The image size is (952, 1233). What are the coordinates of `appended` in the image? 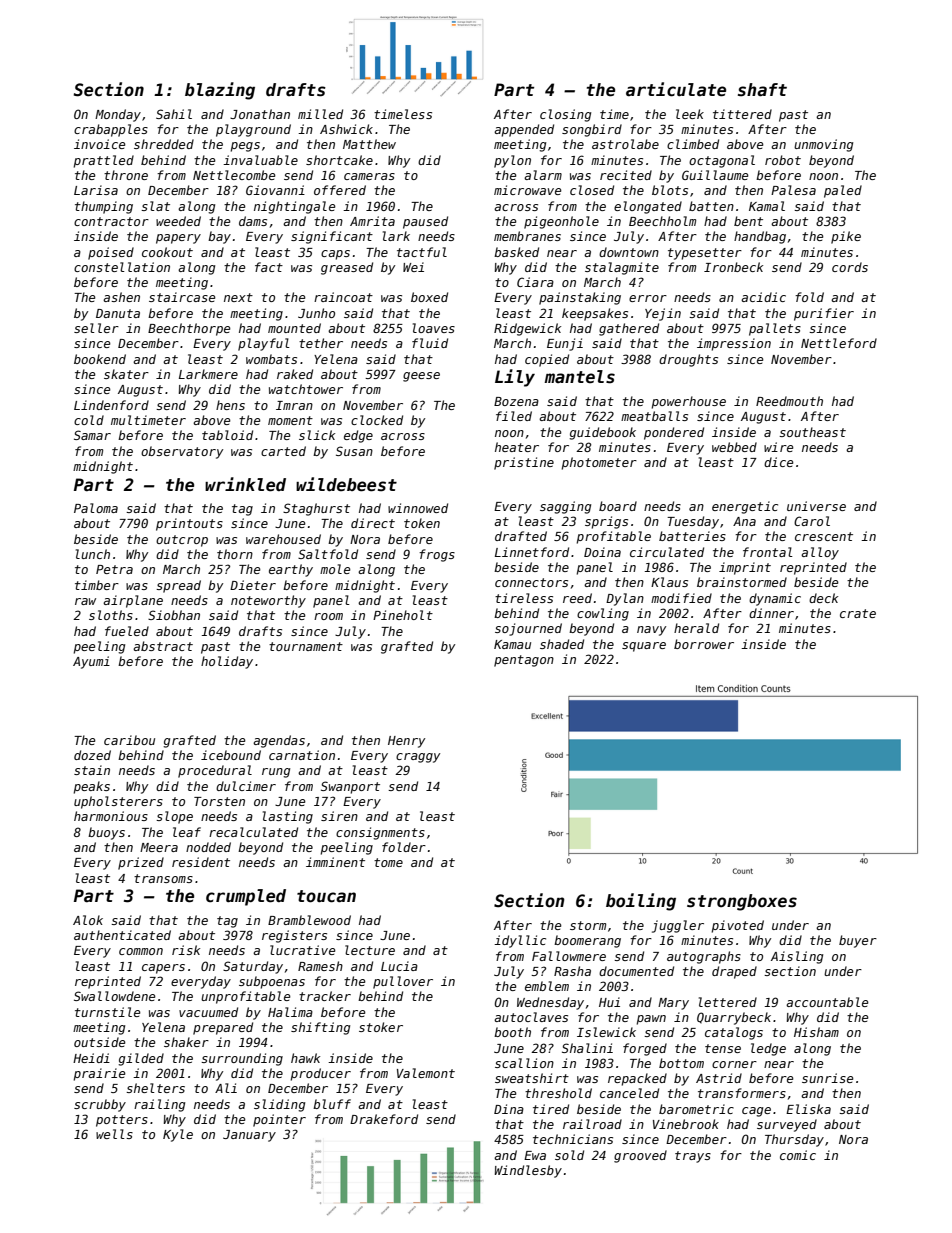 It's located at (524, 130).
